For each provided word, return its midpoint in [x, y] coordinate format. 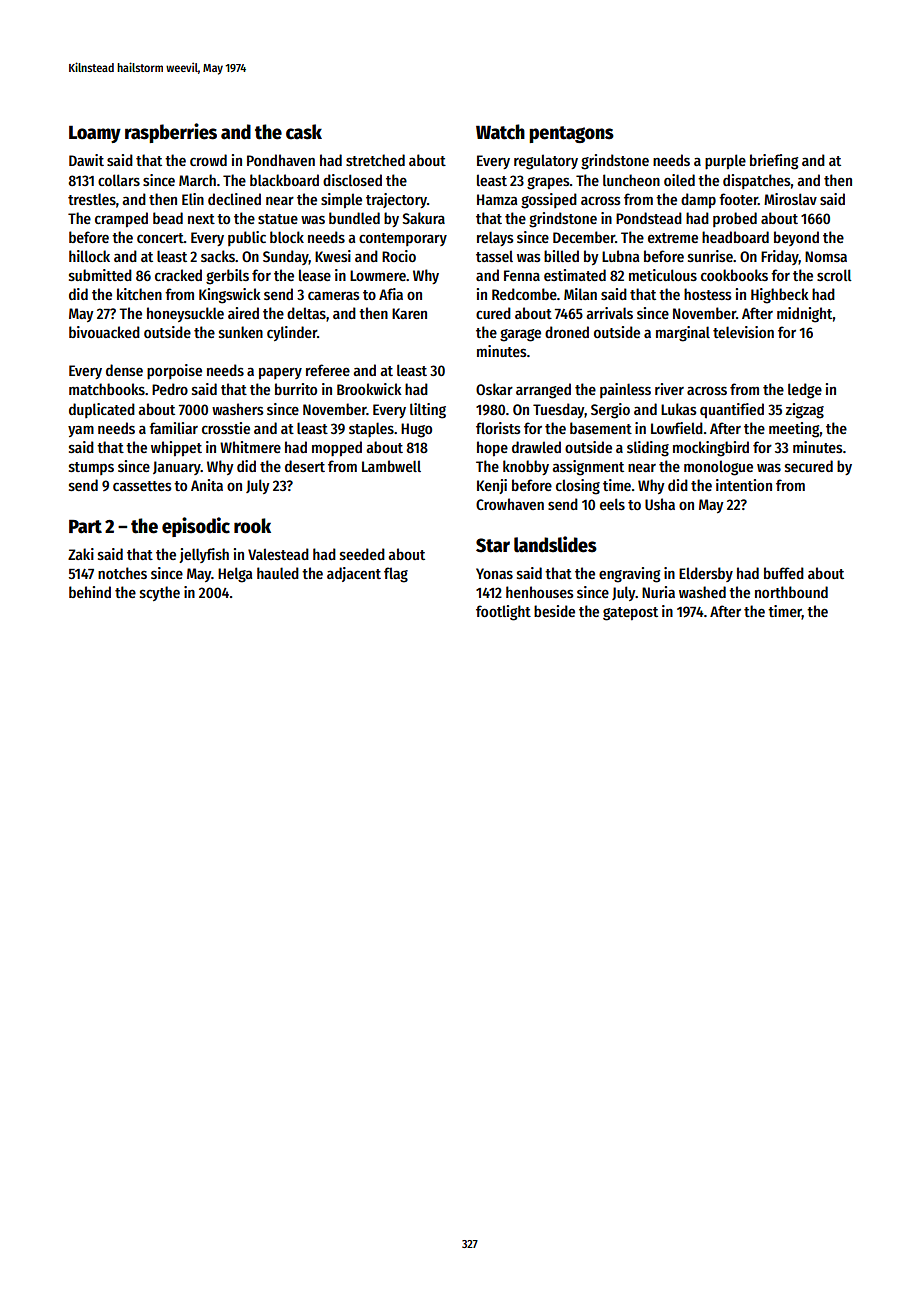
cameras [334, 295]
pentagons [571, 134]
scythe [160, 593]
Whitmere [250, 447]
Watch [500, 132]
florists [498, 428]
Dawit [86, 160]
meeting [794, 430]
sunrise [710, 256]
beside [554, 611]
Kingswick [230, 296]
